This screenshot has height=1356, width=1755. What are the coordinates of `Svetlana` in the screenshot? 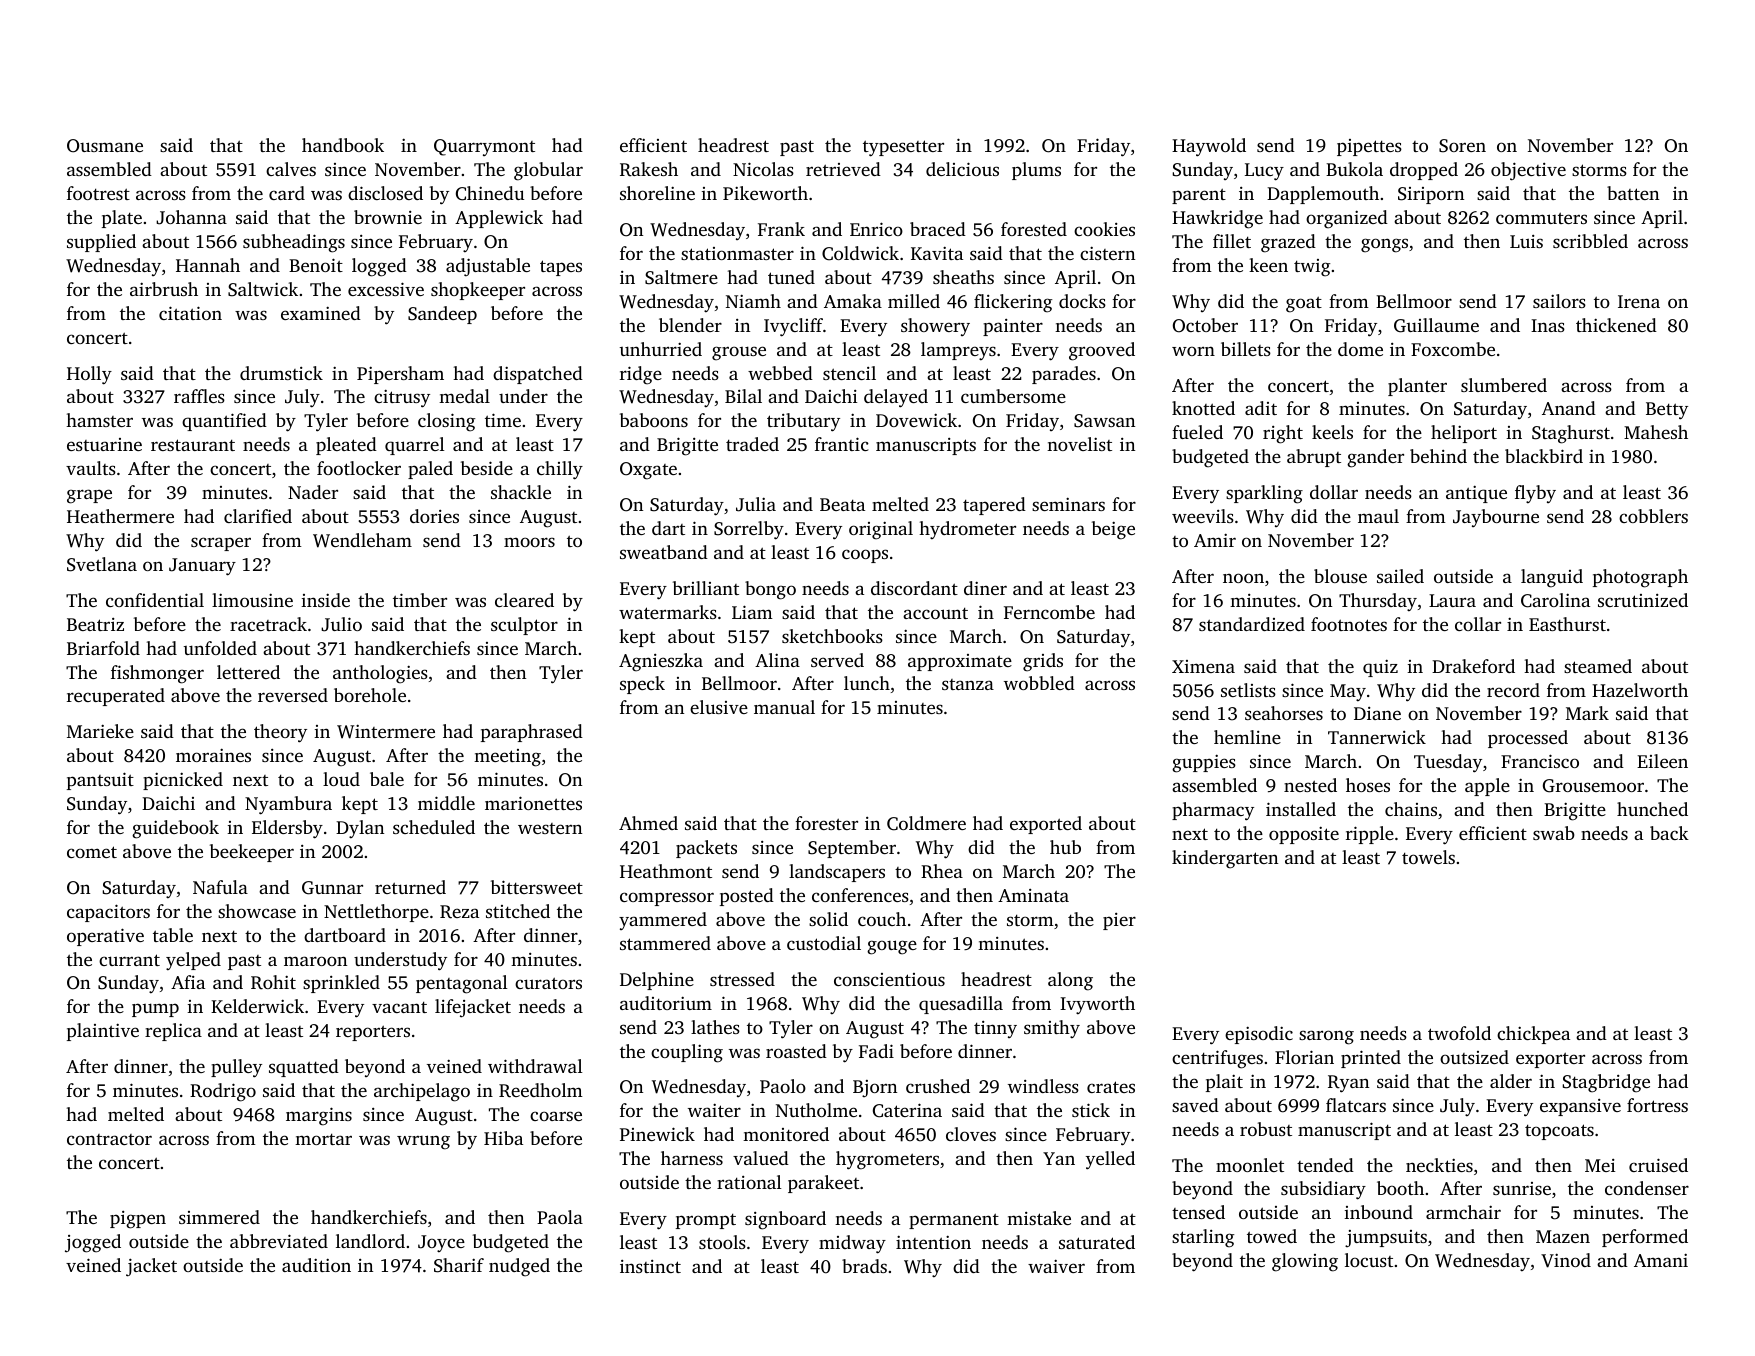 It's located at (102, 564).
